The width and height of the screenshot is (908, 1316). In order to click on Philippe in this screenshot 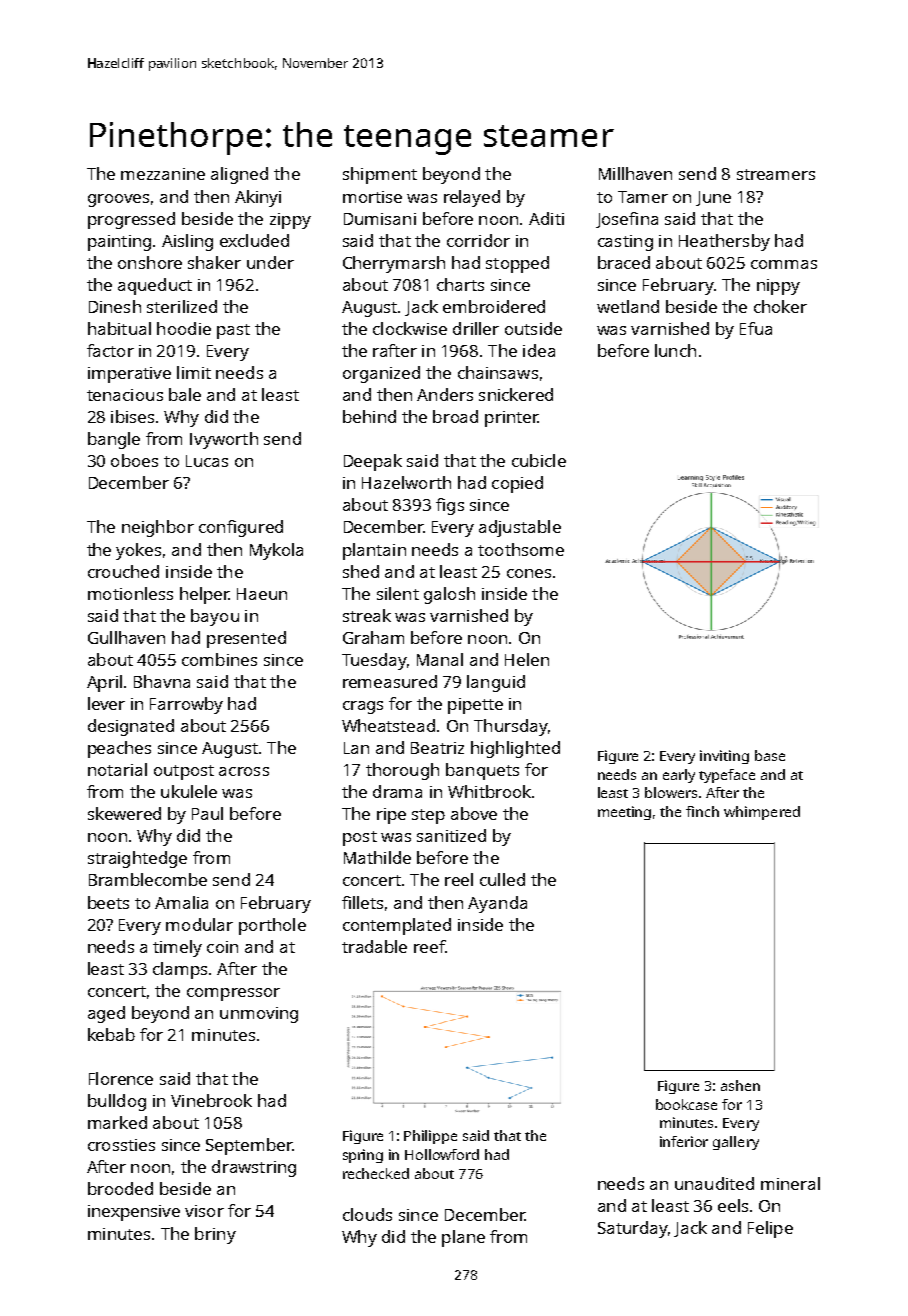, I will do `click(430, 1137)`.
